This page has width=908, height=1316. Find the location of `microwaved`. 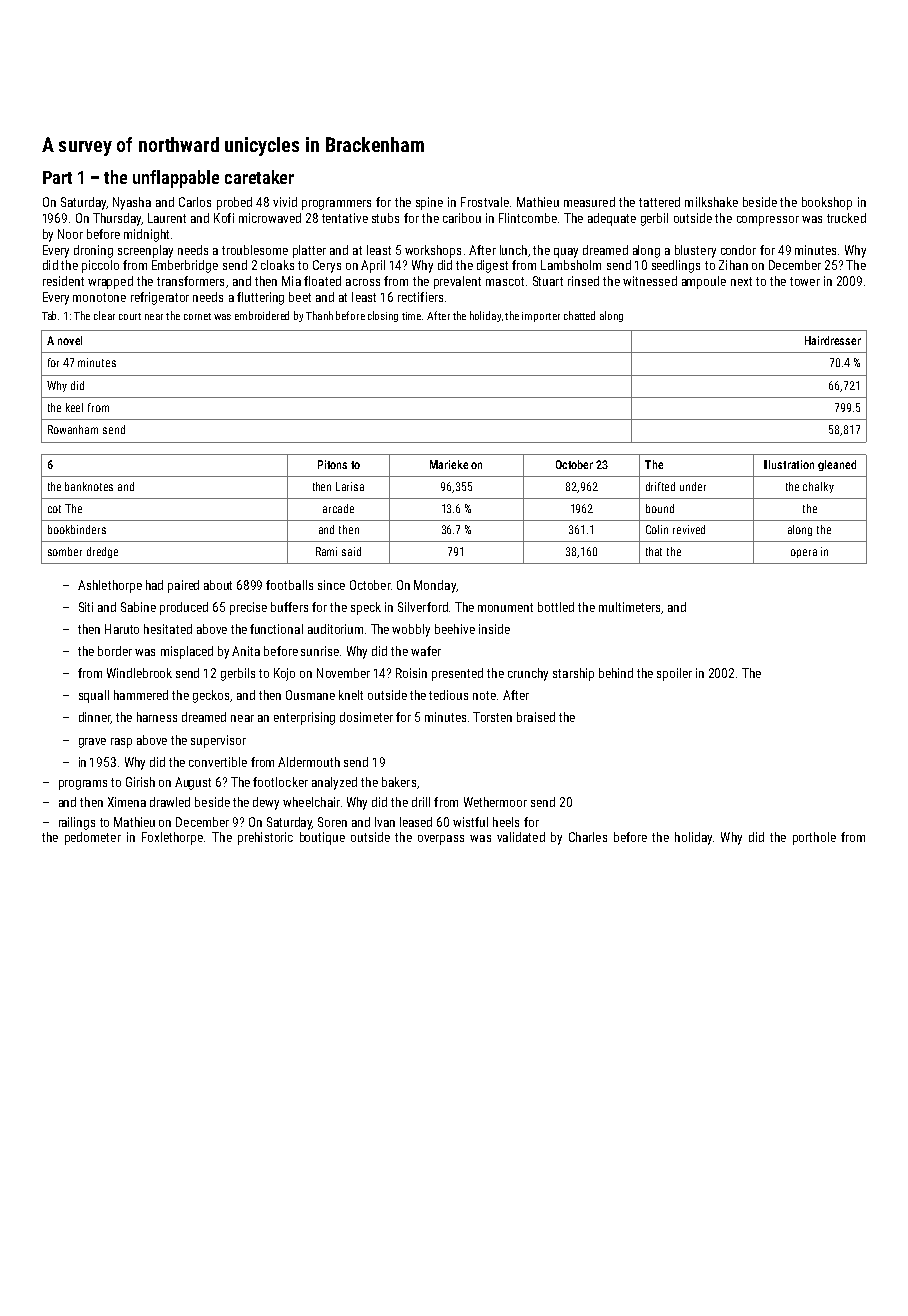

microwaved is located at coordinates (270, 218).
